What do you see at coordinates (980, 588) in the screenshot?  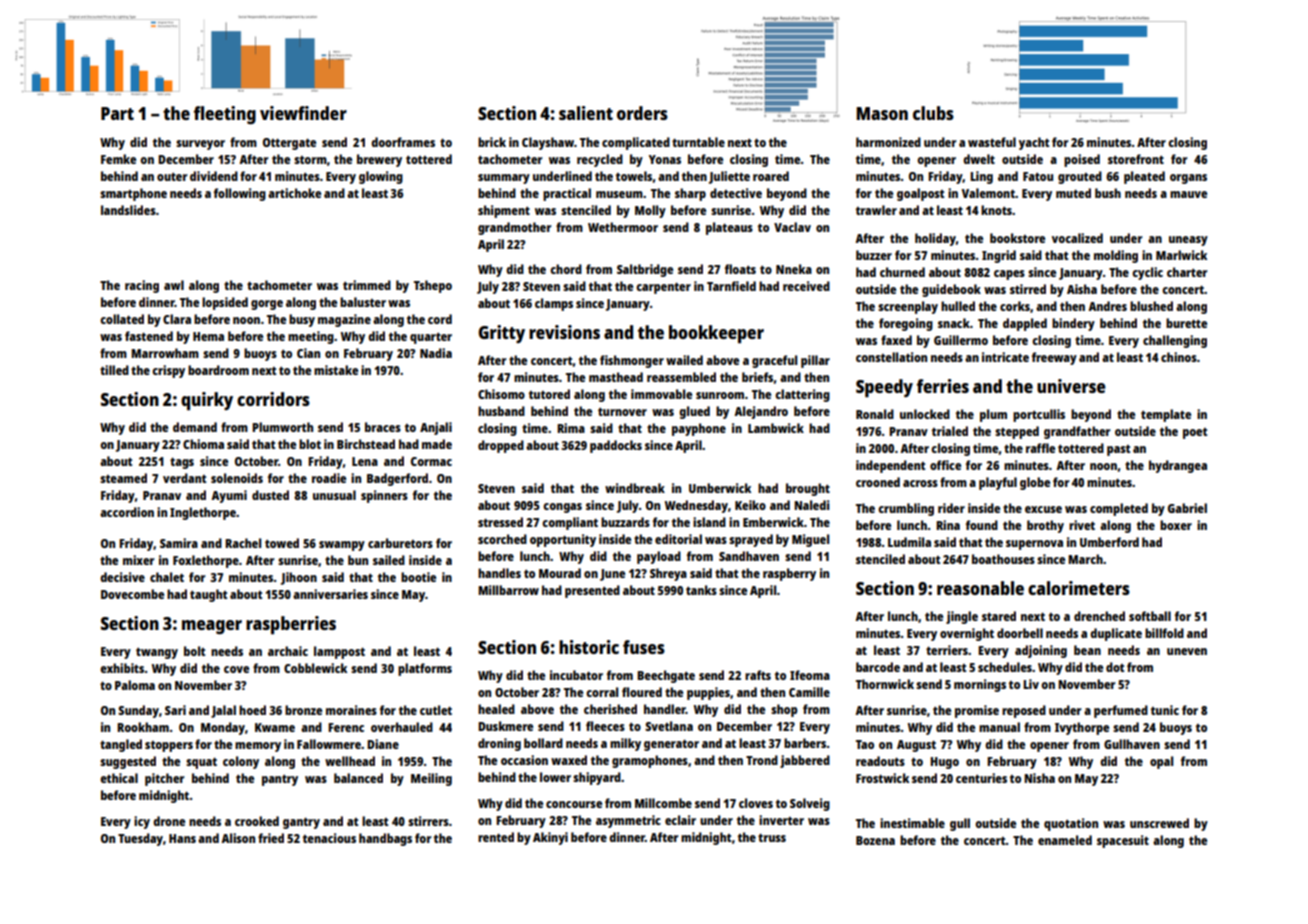 I see `reasonable` at bounding box center [980, 588].
